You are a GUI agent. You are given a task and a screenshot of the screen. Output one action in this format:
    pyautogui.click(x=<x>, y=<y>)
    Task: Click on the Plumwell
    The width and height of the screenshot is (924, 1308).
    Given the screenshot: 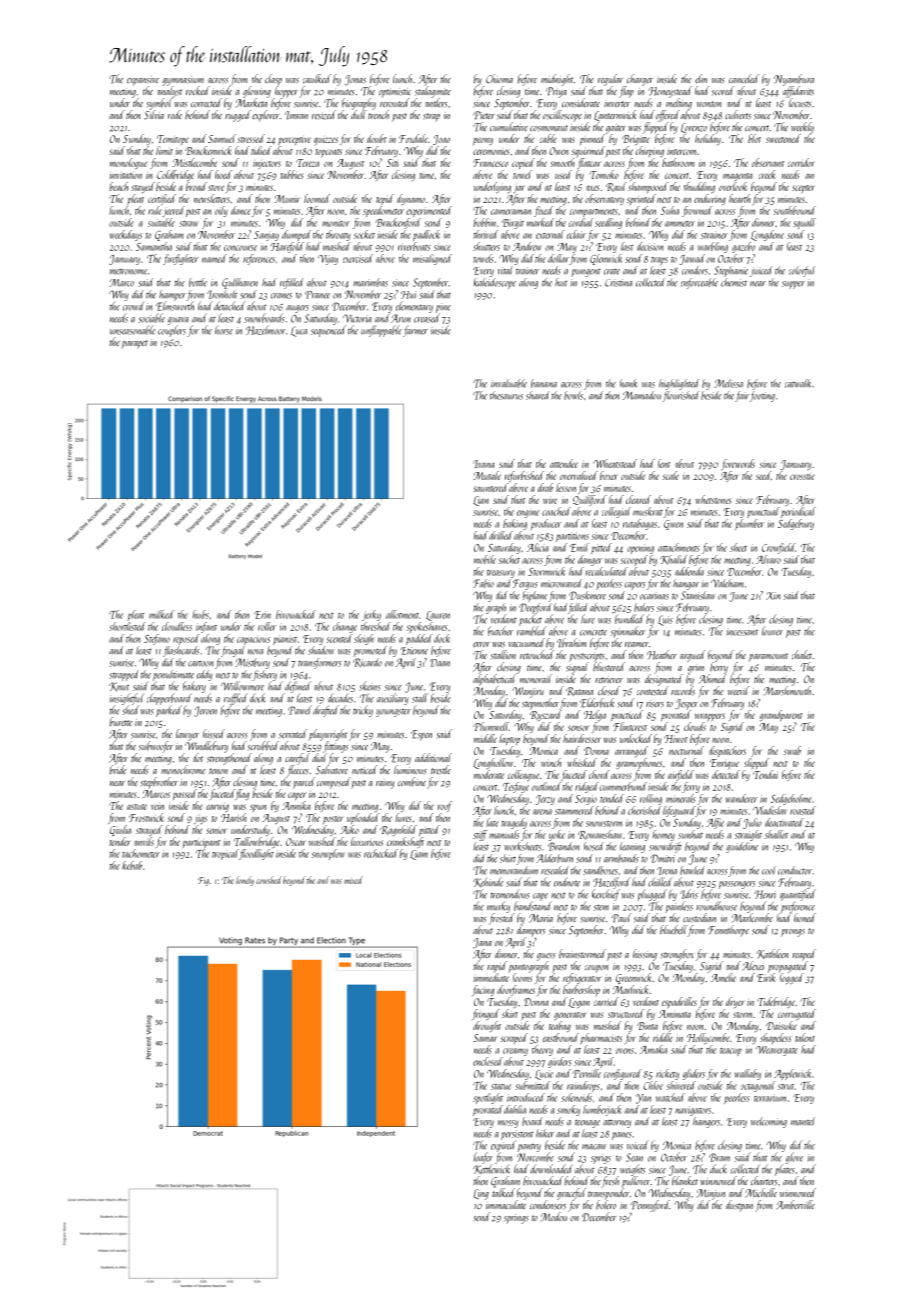 What is the action you would take?
    pyautogui.click(x=491, y=726)
